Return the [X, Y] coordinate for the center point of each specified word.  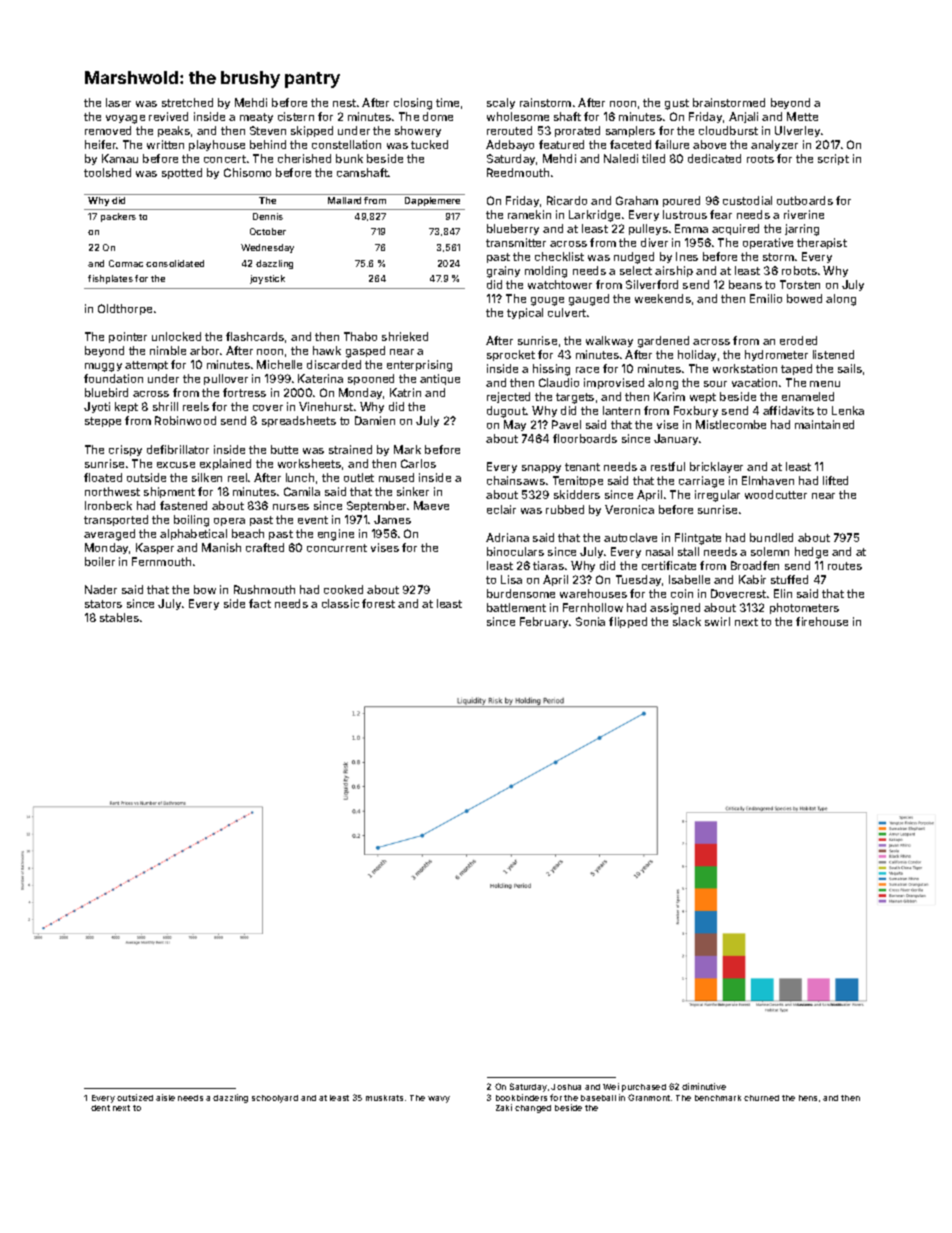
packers [118, 217]
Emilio [766, 298]
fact [260, 603]
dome [438, 116]
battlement [516, 607]
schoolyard [275, 1099]
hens [808, 1098]
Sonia [590, 621]
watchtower [560, 284]
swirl [717, 621]
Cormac [126, 263]
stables [119, 617]
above [709, 144]
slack [687, 621]
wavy [439, 1099]
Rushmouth [264, 589]
